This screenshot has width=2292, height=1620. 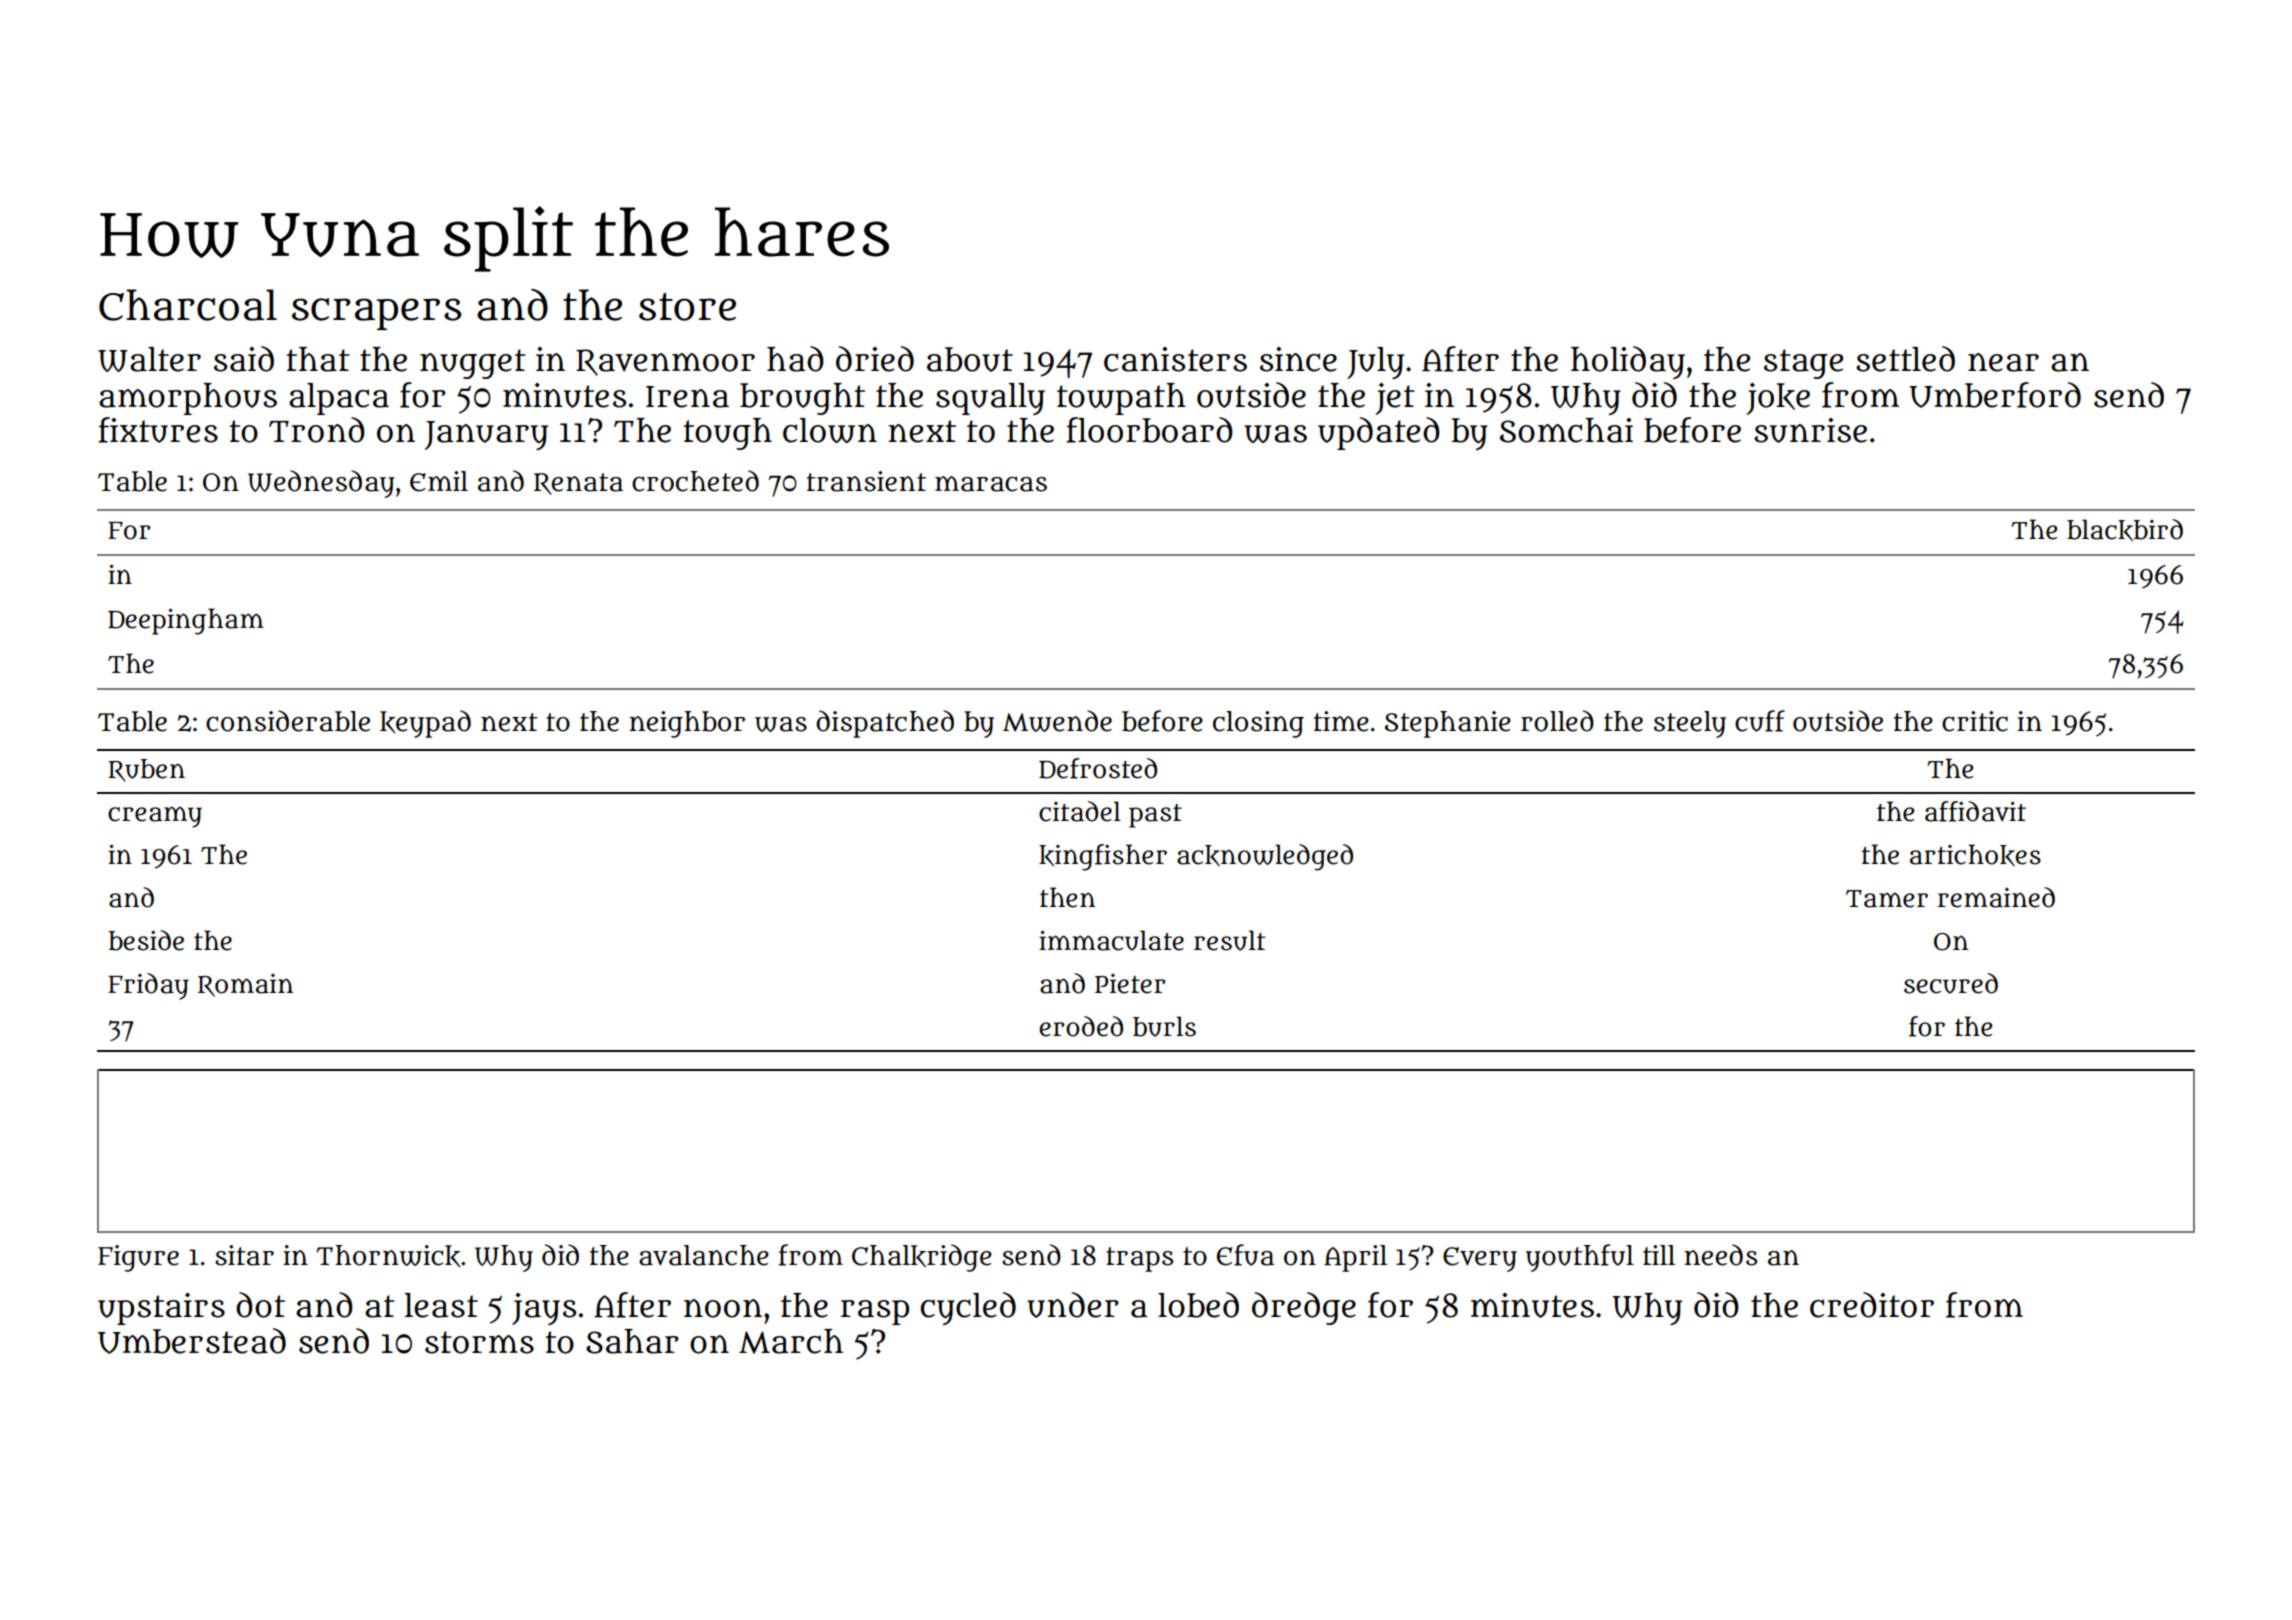 What do you see at coordinates (377, 314) in the screenshot?
I see `scrapers` at bounding box center [377, 314].
